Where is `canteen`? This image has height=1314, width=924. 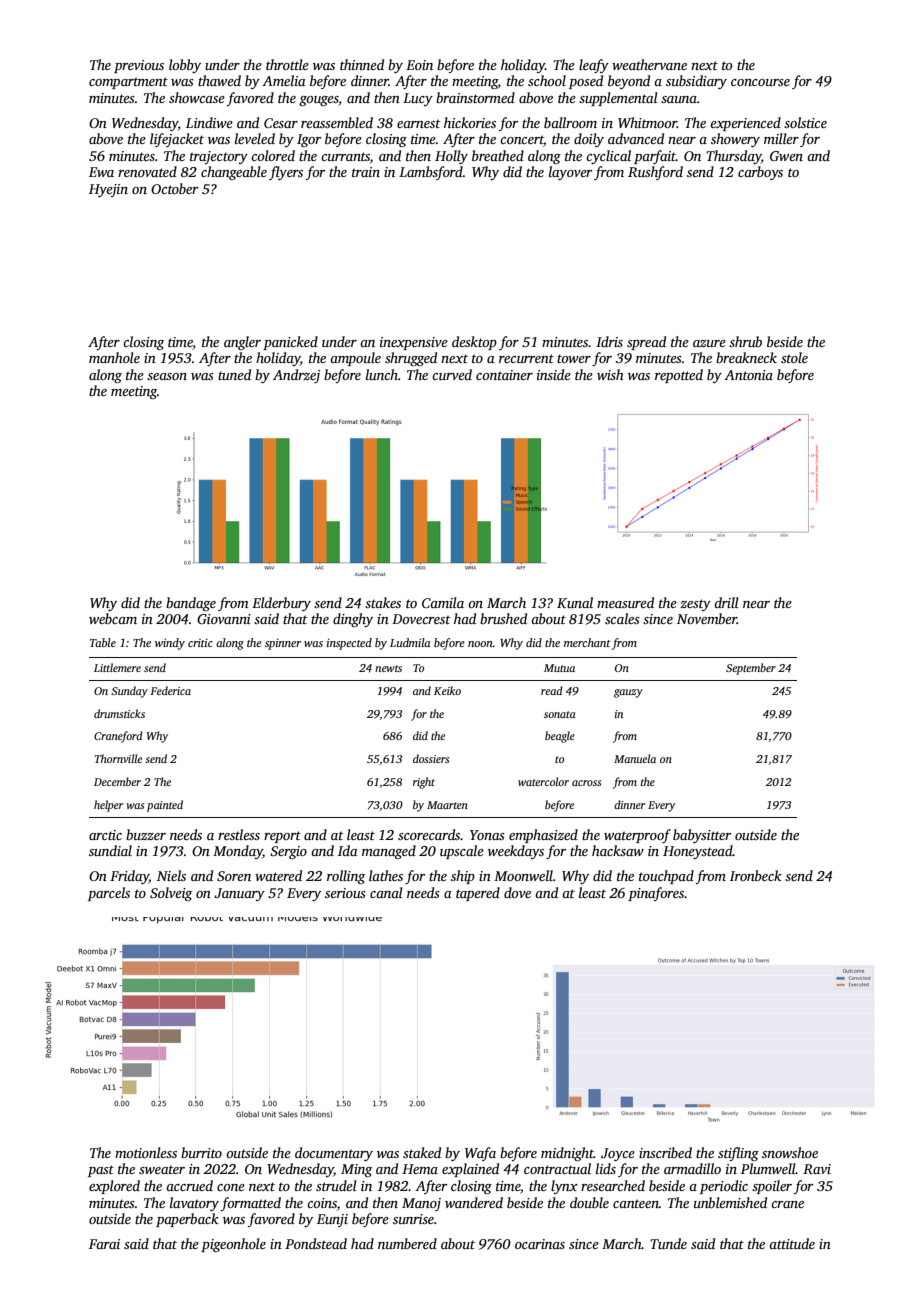 canteen is located at coordinates (636, 1203).
